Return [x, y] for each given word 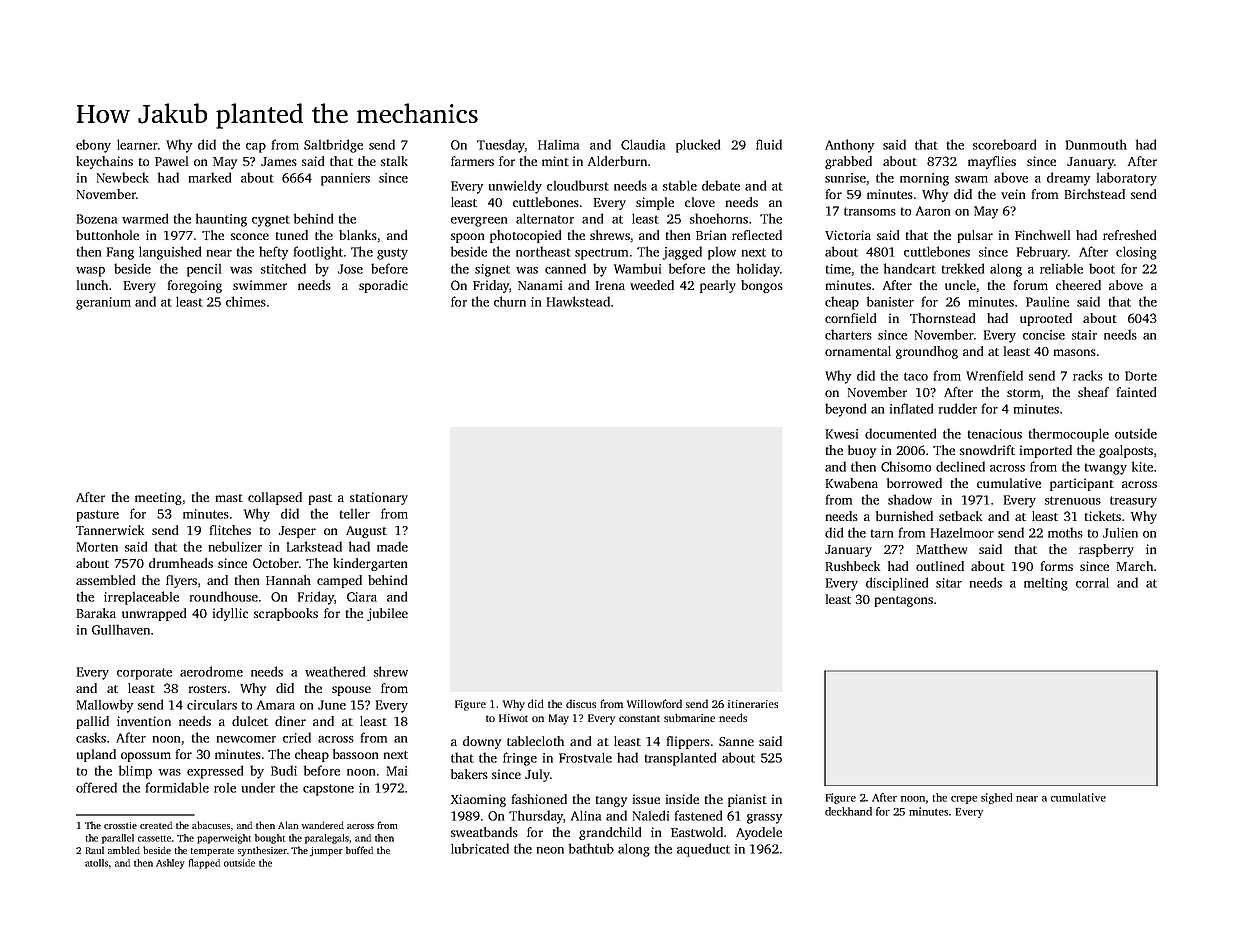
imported [1046, 451]
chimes [246, 301]
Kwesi [842, 434]
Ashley [170, 864]
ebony [93, 146]
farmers [472, 161]
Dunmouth [1096, 144]
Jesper [297, 532]
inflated [911, 408]
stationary [379, 498]
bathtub [591, 848]
